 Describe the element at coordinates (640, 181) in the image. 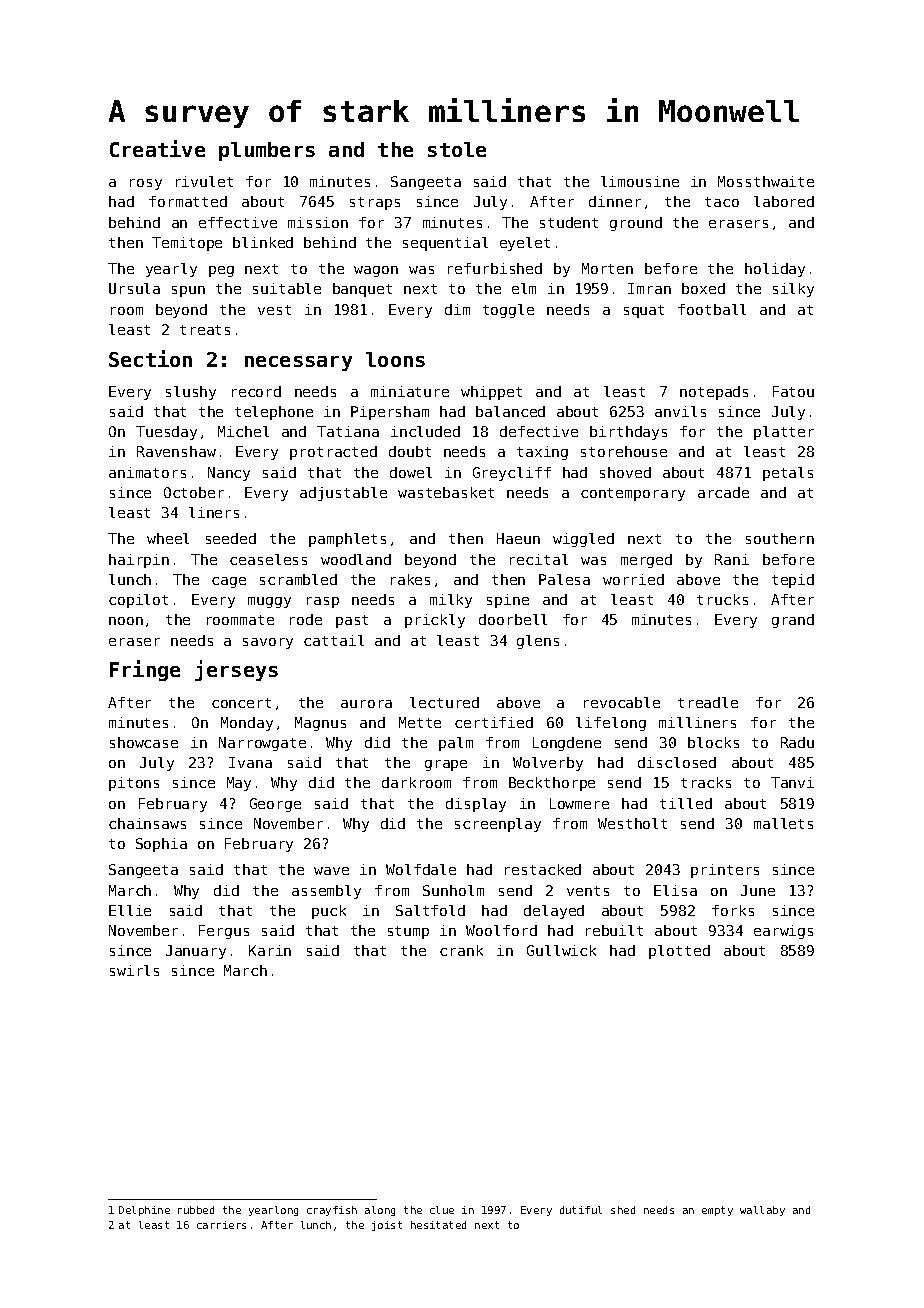

I see `limousine` at that location.
